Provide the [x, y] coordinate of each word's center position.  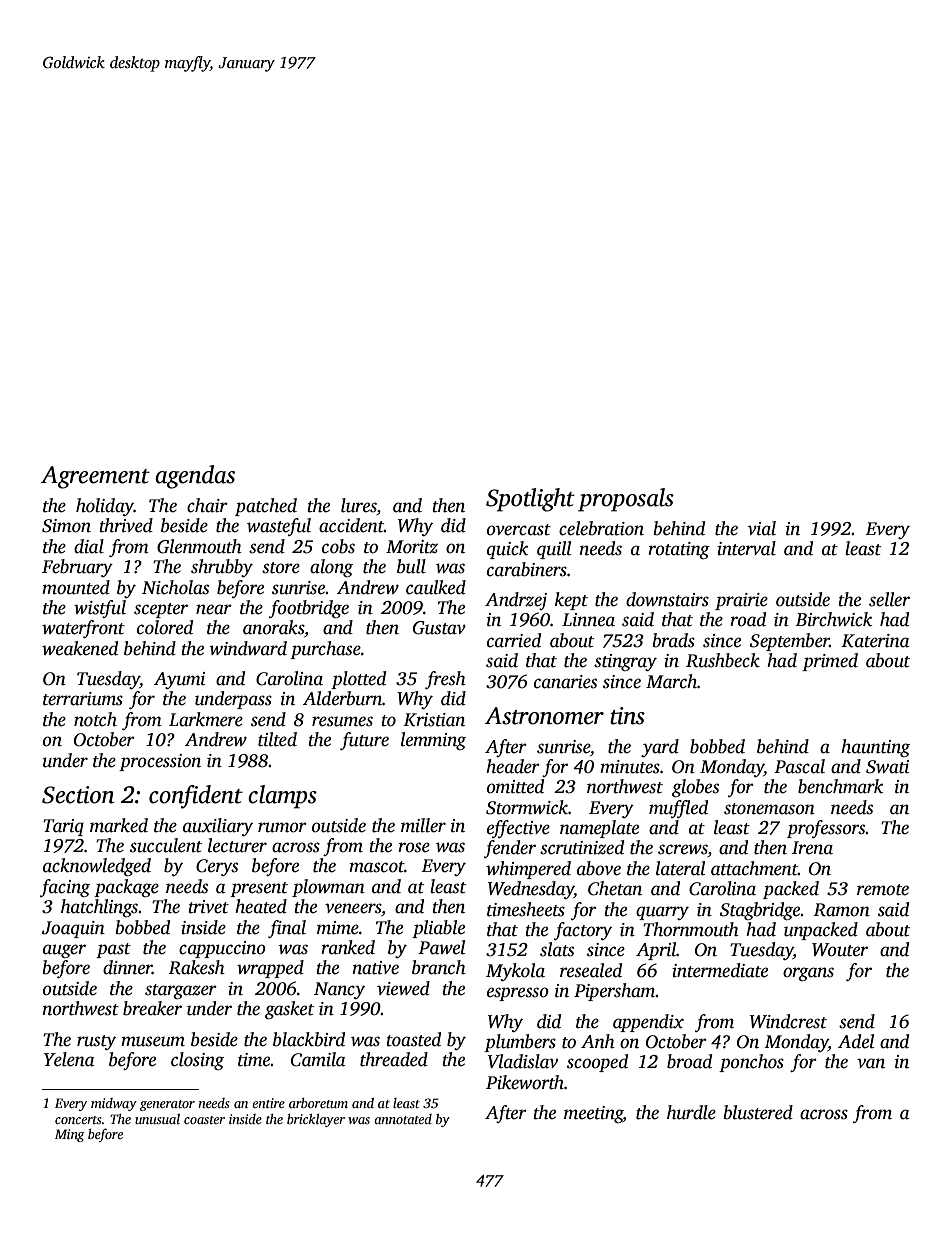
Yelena [69, 1059]
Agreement [95, 477]
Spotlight [530, 500]
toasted [413, 1039]
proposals [626, 500]
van [871, 1063]
